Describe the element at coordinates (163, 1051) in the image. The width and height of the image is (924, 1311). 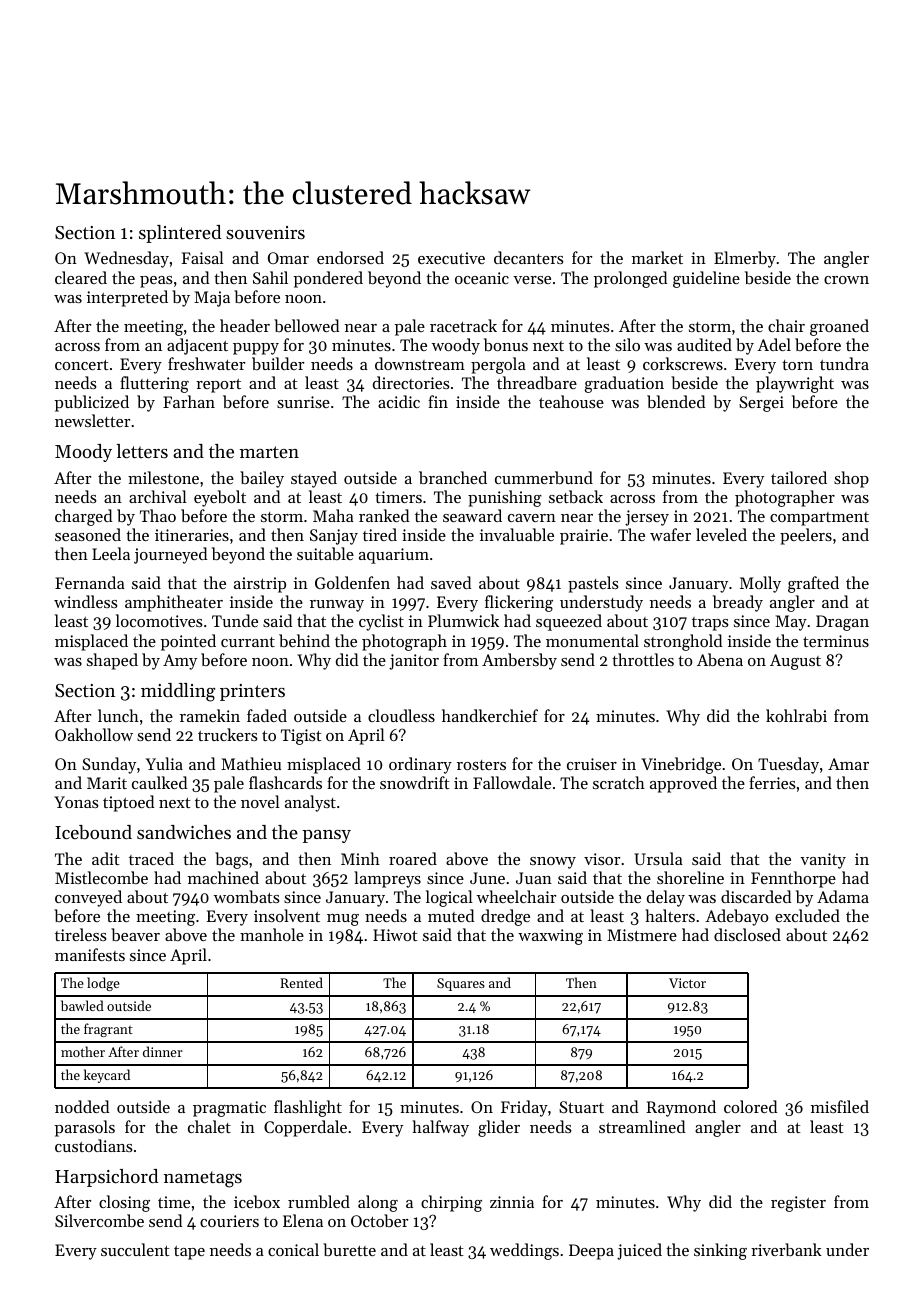
I see `dinner` at that location.
